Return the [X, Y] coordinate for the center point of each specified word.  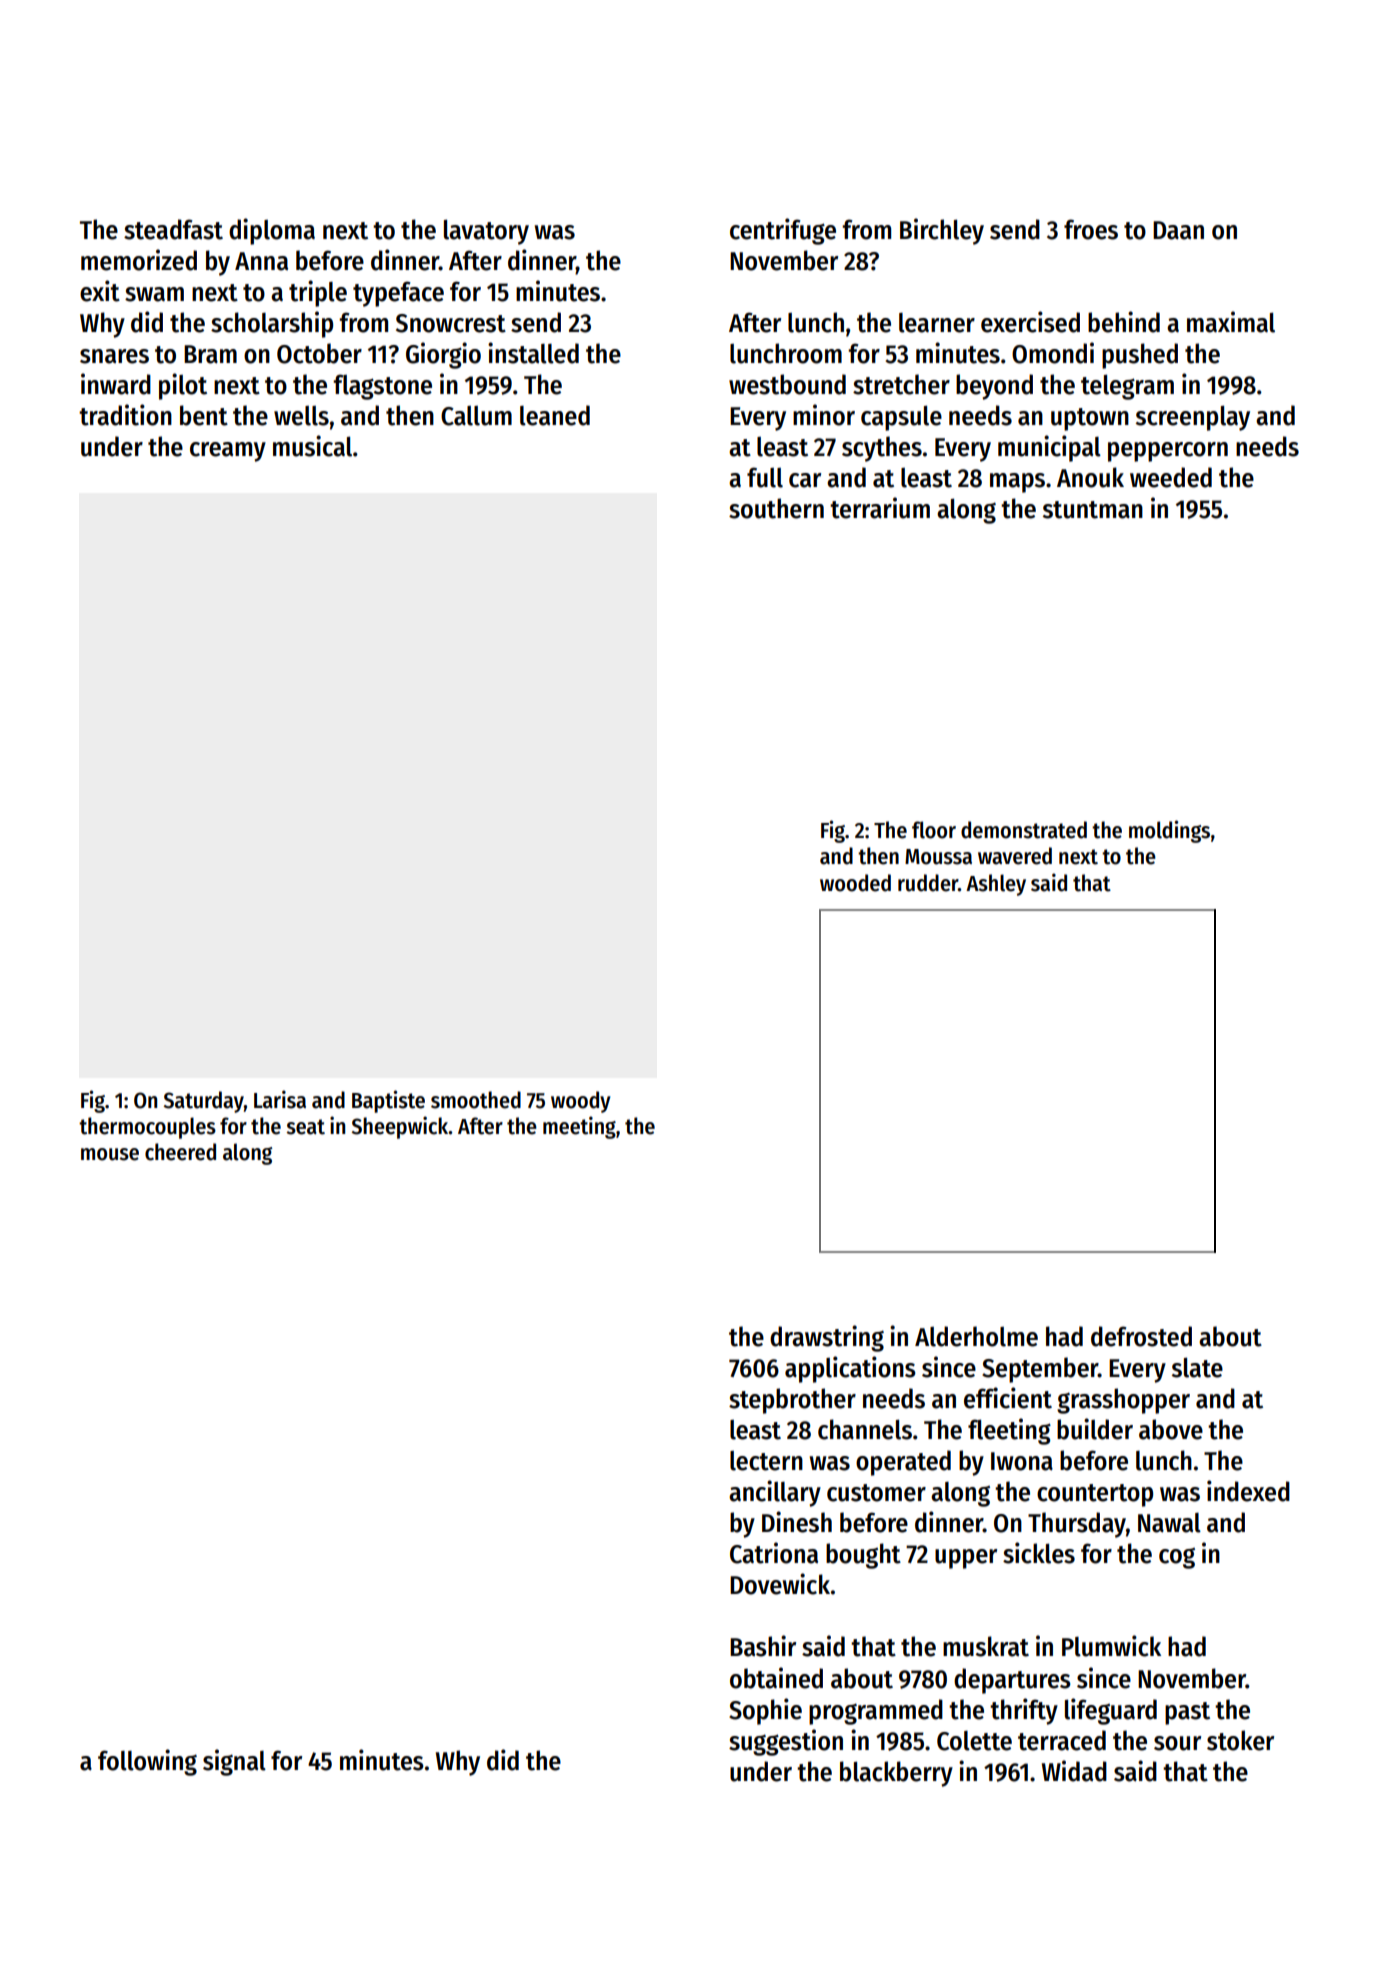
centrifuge [783, 231]
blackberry [896, 1774]
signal [234, 1762]
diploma [272, 231]
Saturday [203, 1102]
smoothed [476, 1100]
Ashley [996, 885]
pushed [1140, 356]
